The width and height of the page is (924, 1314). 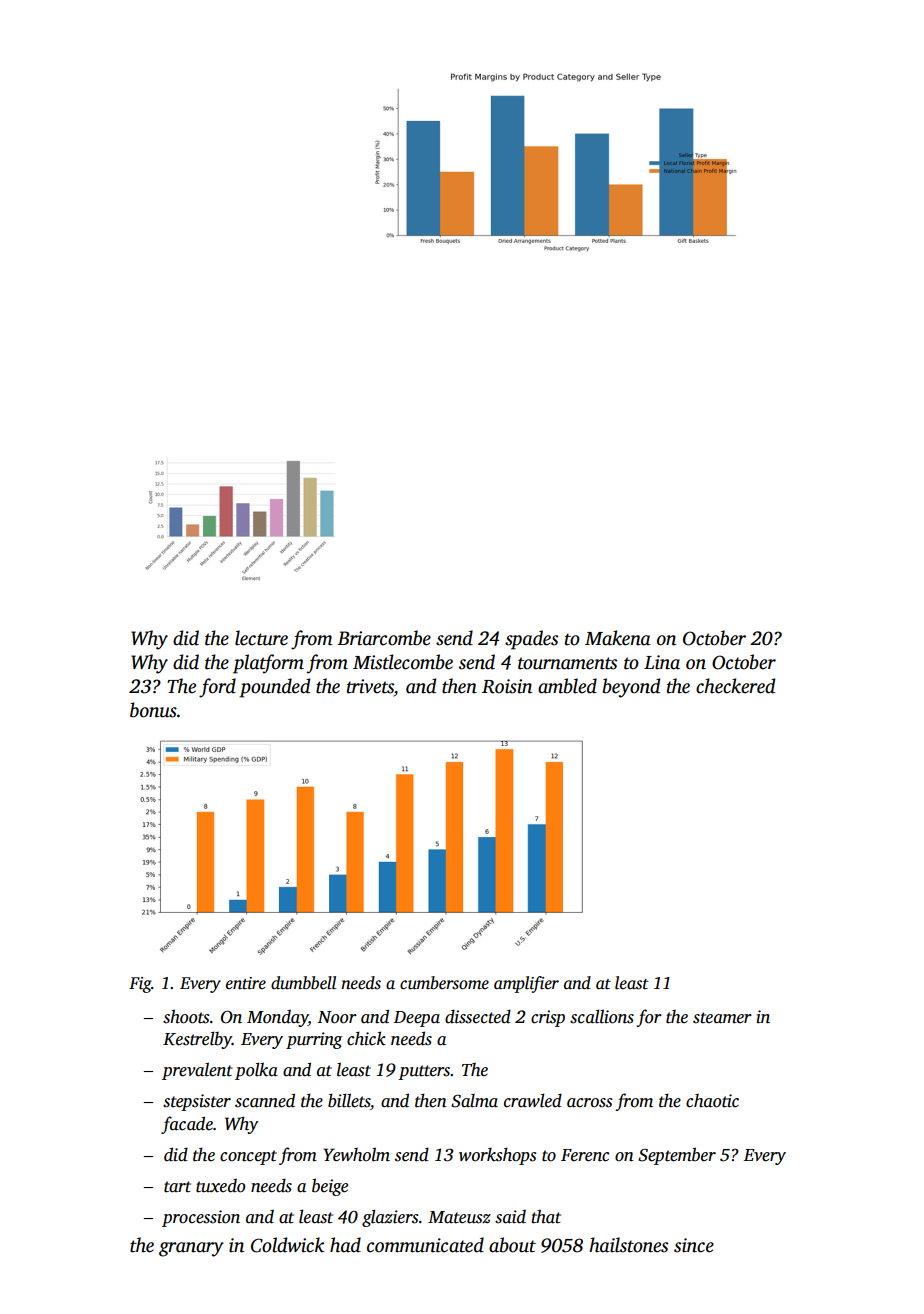 I want to click on amplifier, so click(x=526, y=984).
